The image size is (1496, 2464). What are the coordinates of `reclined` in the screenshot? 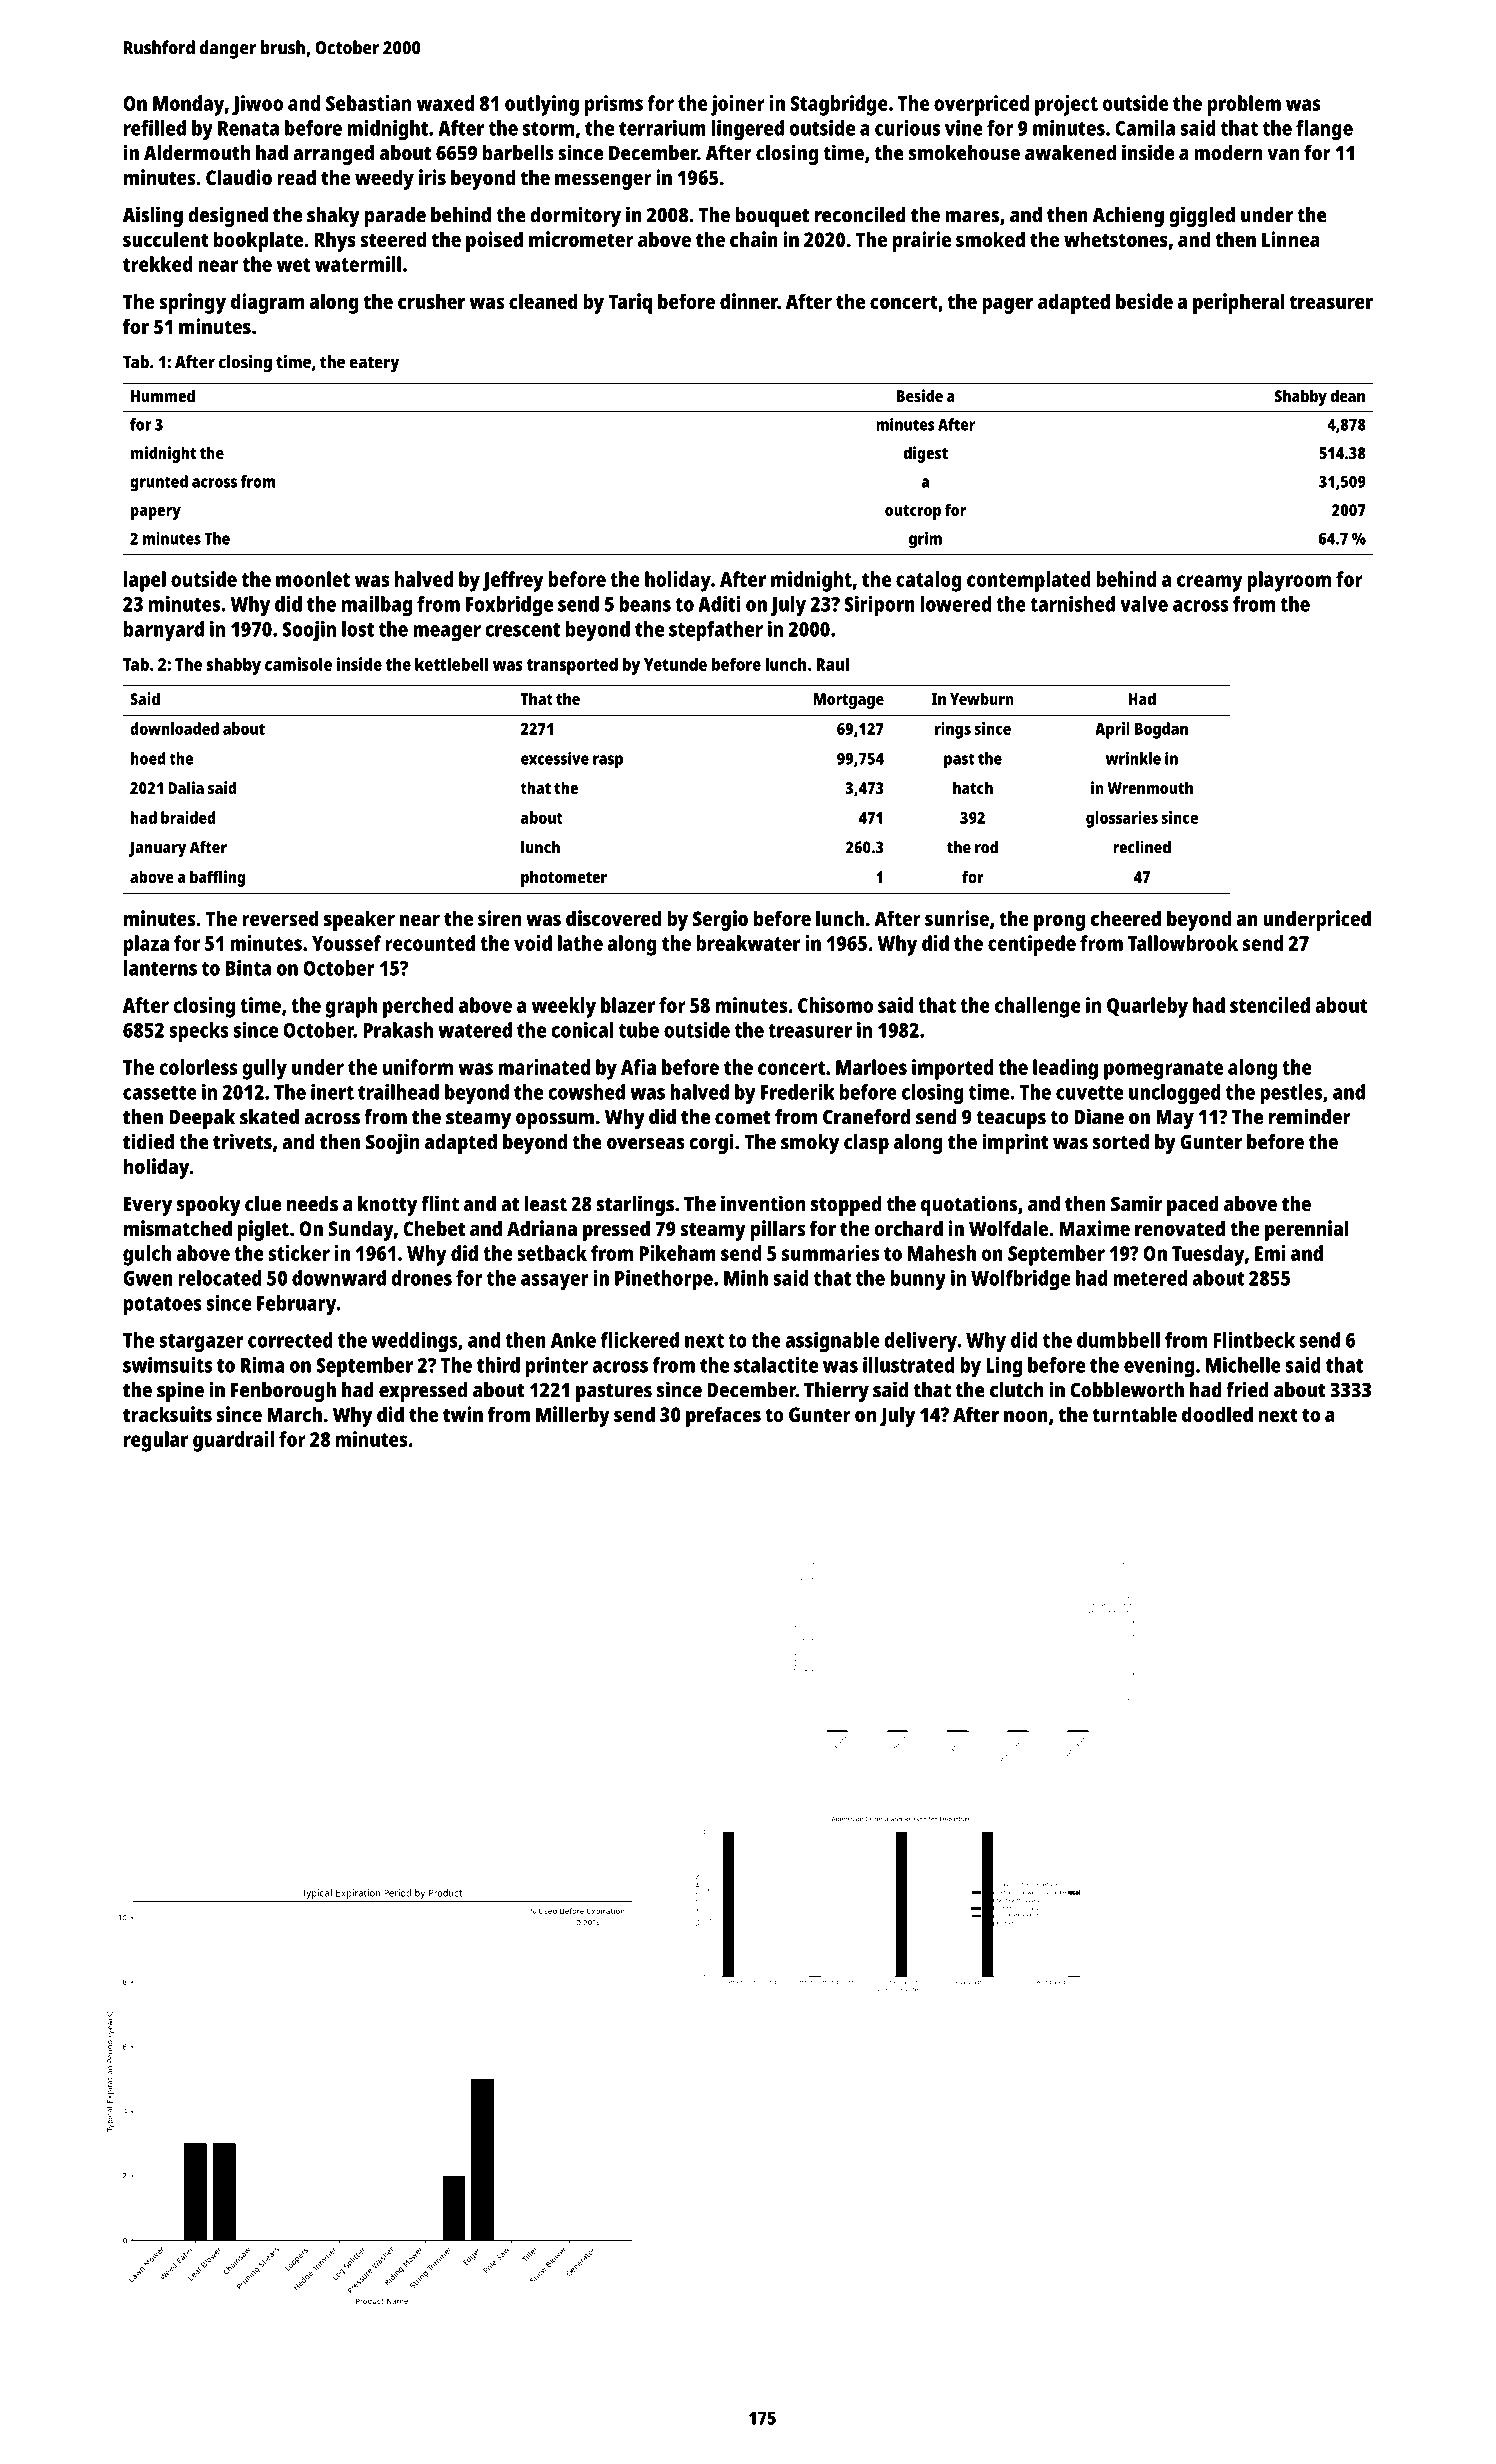 It's located at (1142, 847).
